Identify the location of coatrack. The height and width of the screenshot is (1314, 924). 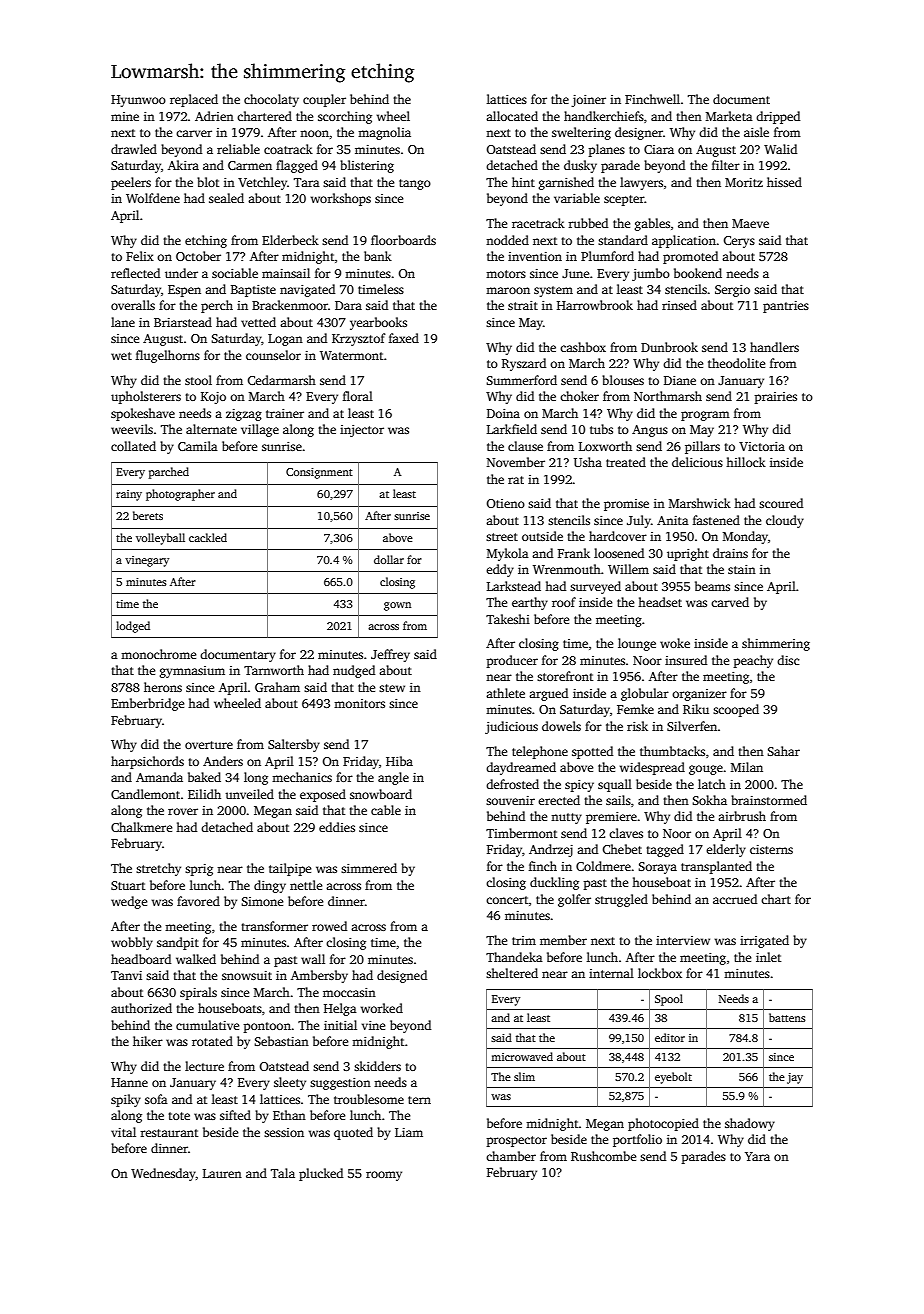
(288, 149).
